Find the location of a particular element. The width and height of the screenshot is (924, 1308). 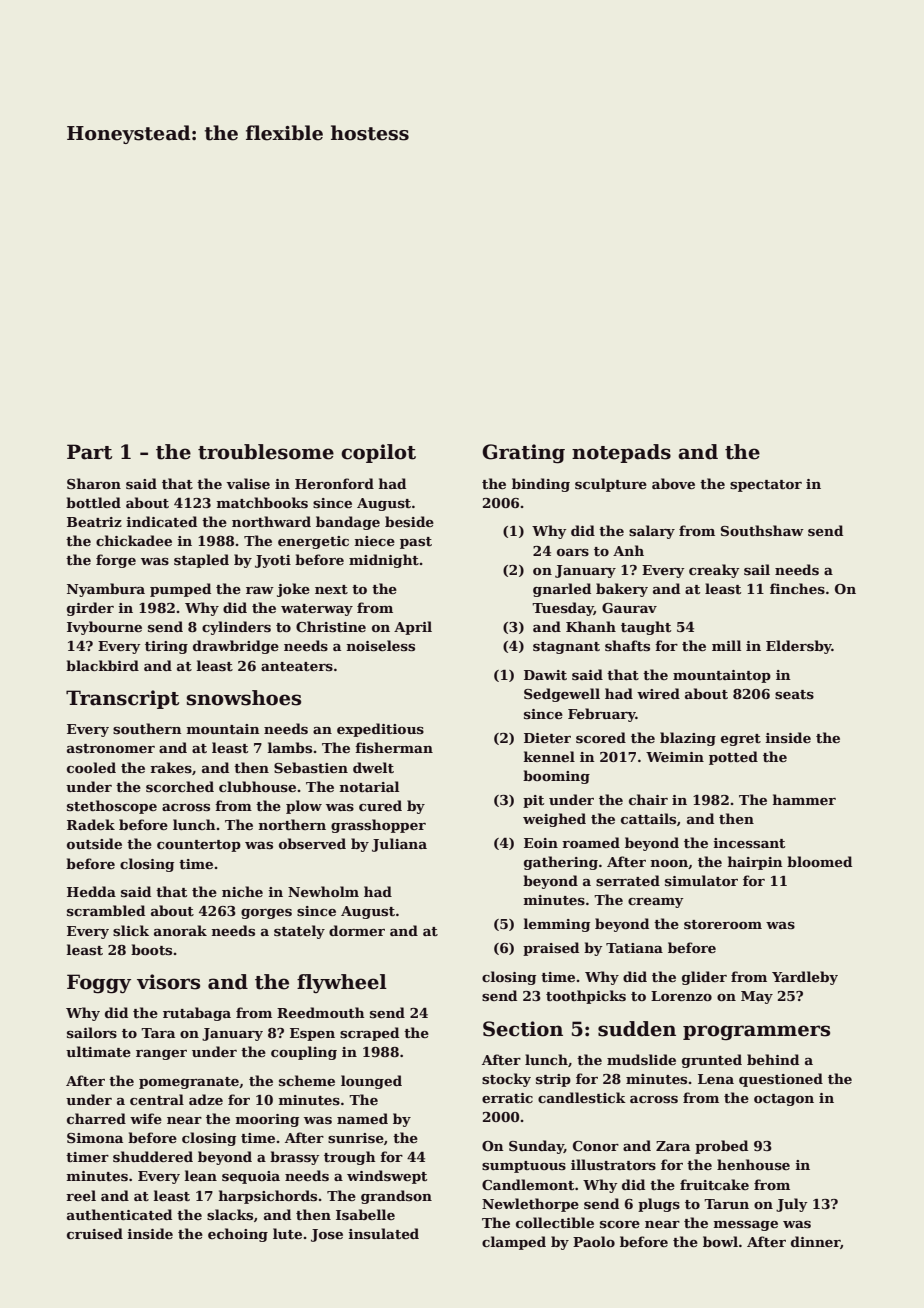

shuddered is located at coordinates (153, 1156).
